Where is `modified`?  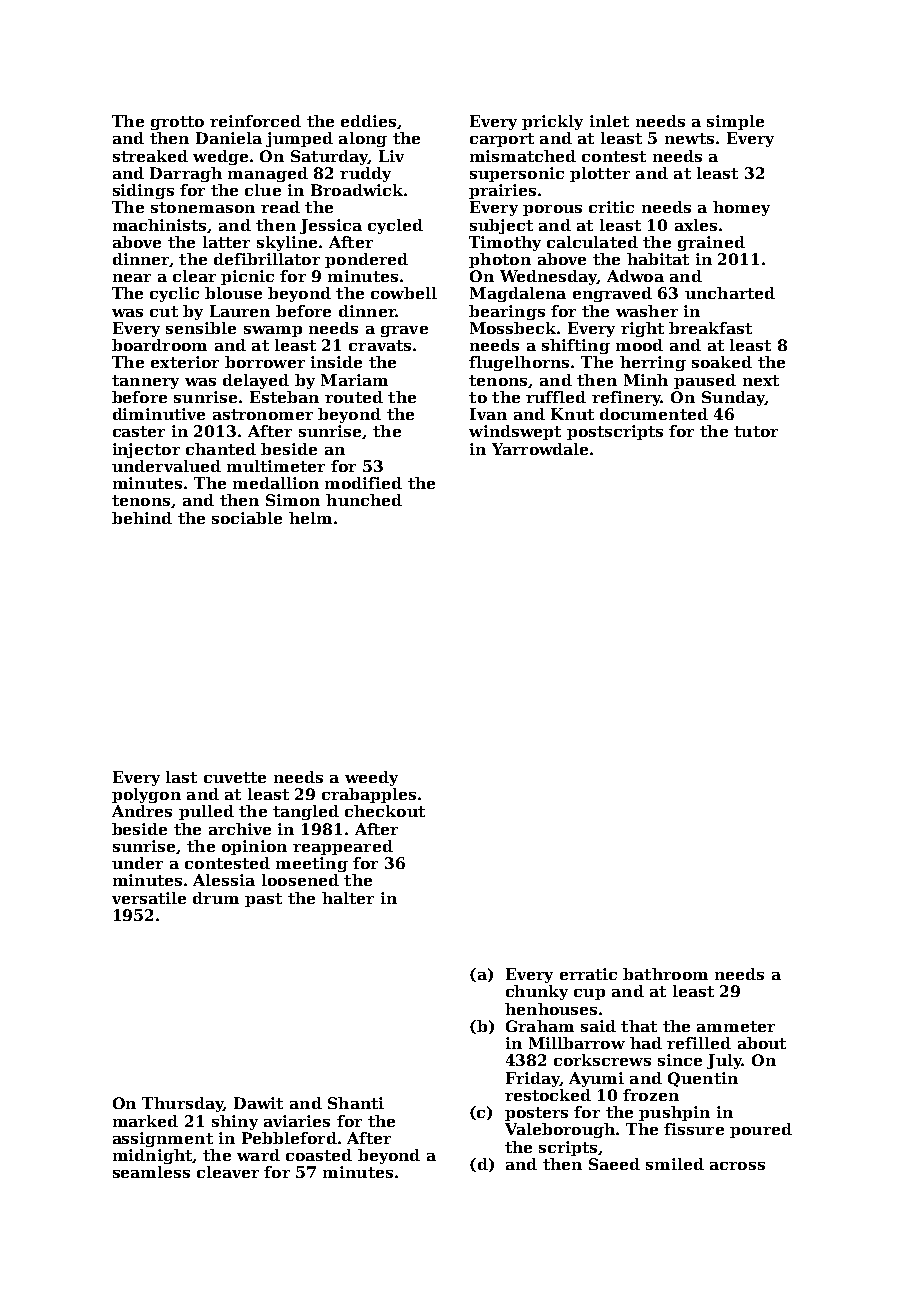
modified is located at coordinates (363, 483).
